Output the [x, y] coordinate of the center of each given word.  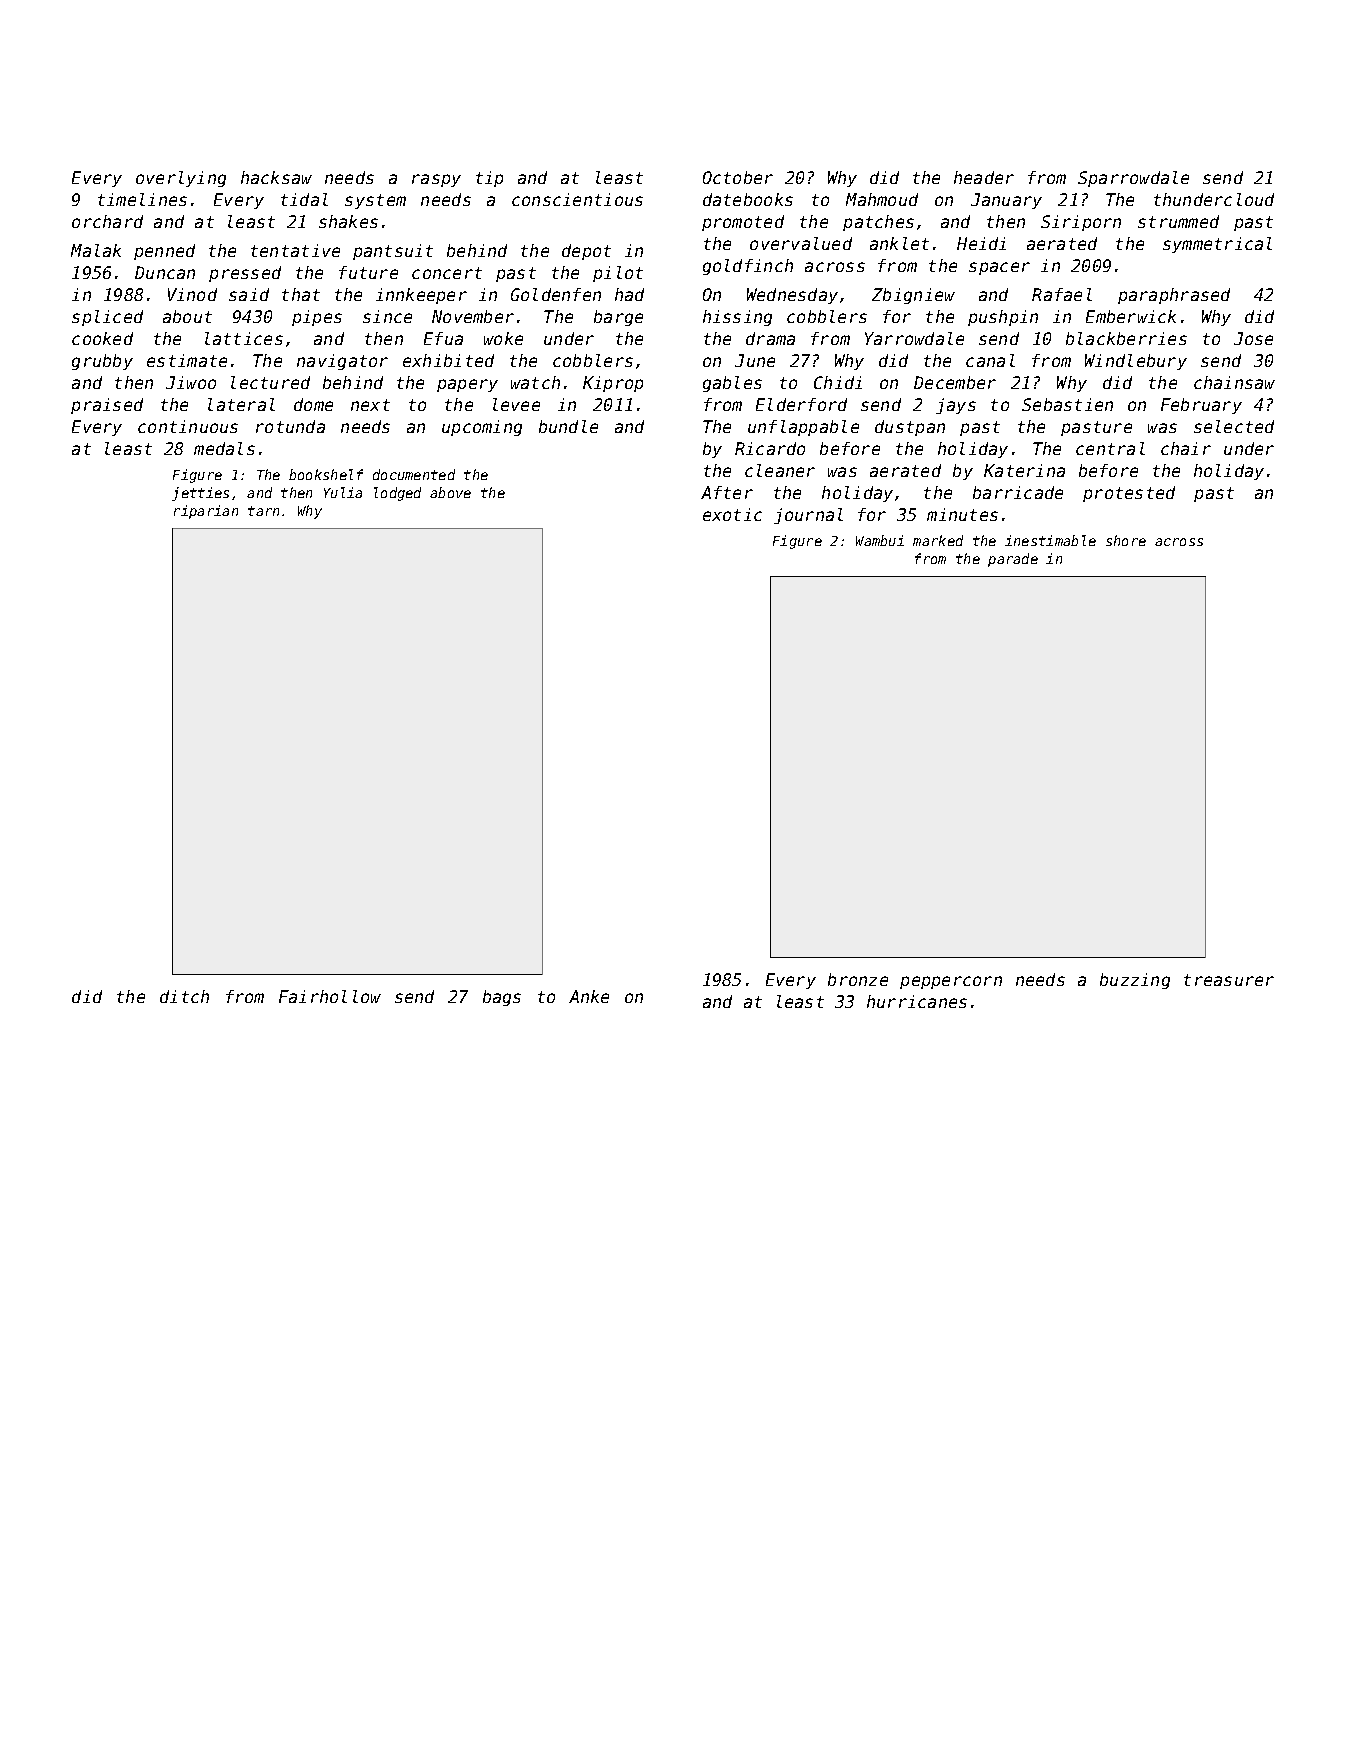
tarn [263, 511]
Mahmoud [882, 199]
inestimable [1050, 540]
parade [1013, 560]
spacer [999, 268]
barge [618, 318]
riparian [206, 512]
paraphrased [1174, 296]
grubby [102, 362]
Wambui [880, 540]
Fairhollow [330, 996]
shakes [348, 221]
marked [938, 540]
